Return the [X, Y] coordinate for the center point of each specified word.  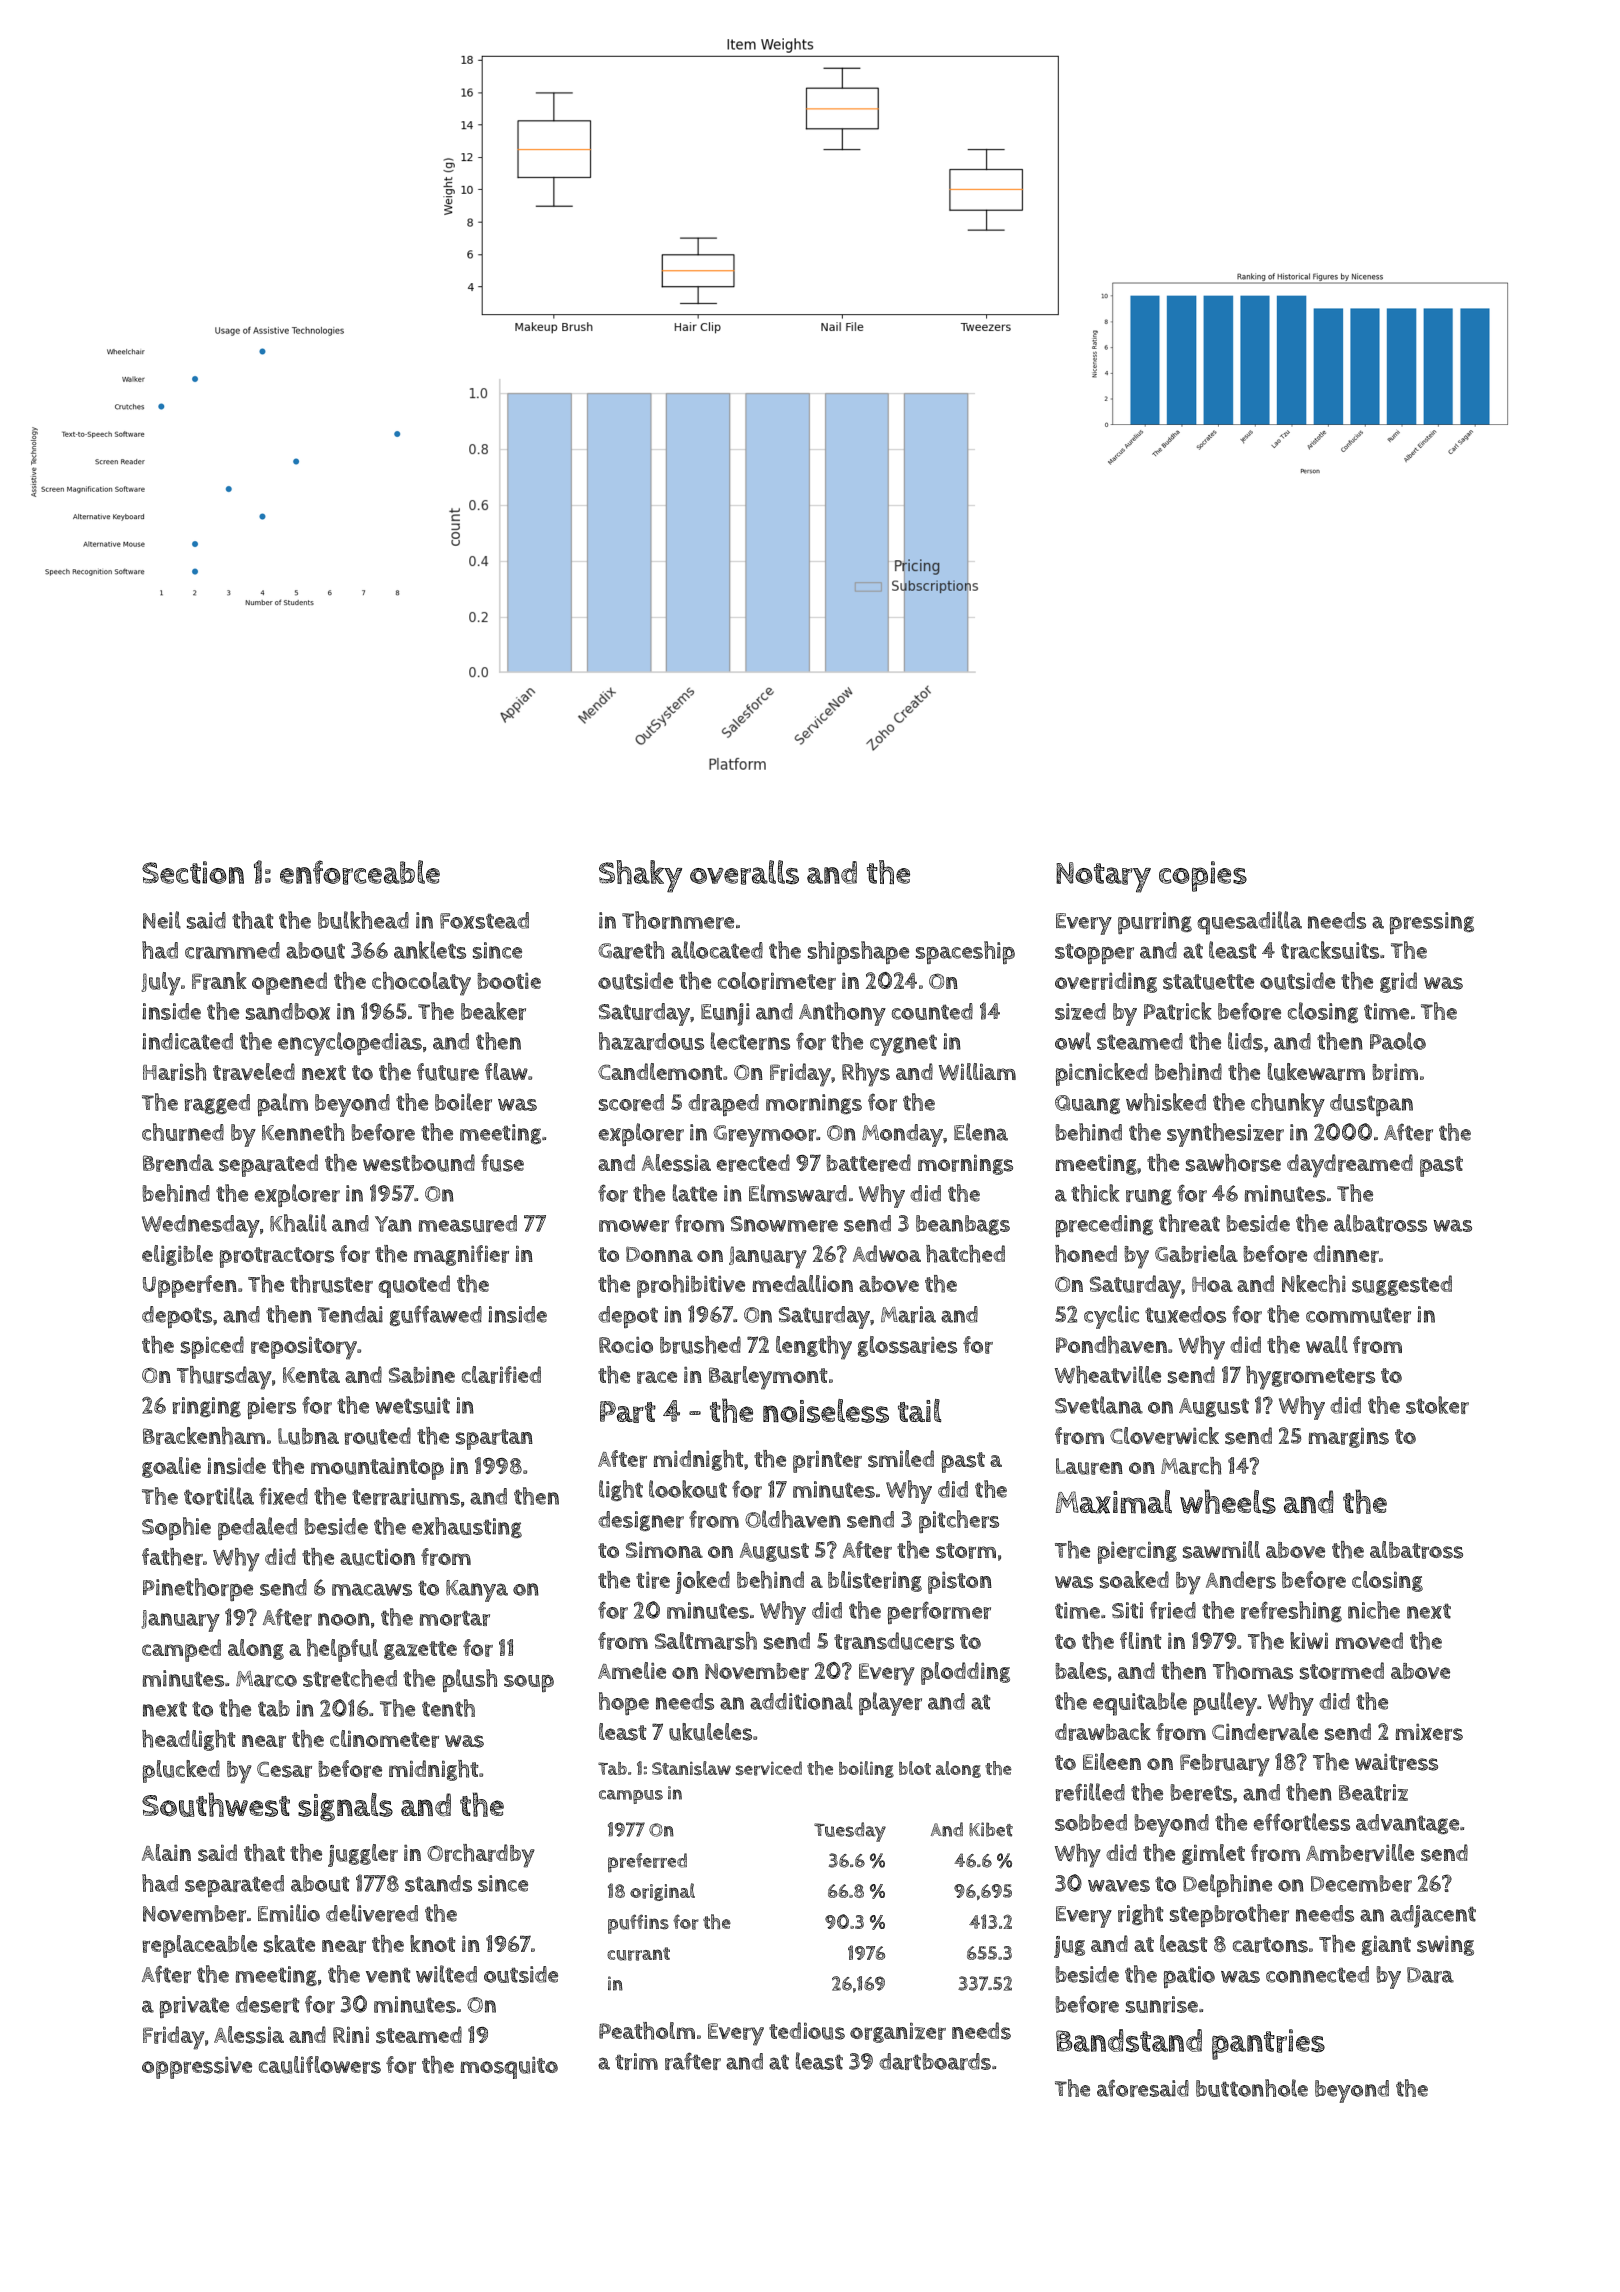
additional [801, 1701]
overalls [744, 872]
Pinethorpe [198, 1589]
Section [193, 872]
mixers [1429, 1732]
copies [1203, 876]
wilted [446, 1974]
